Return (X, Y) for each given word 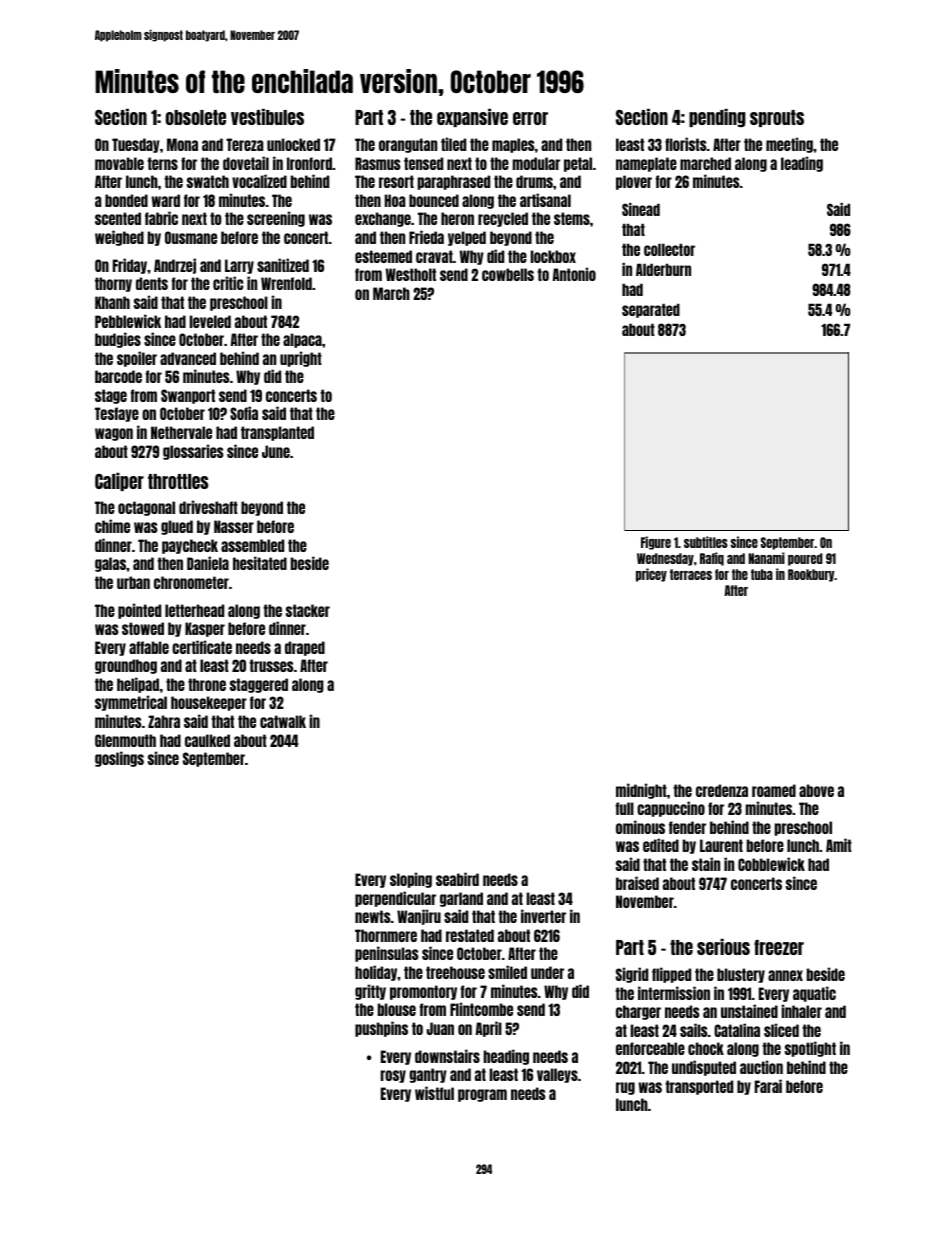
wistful (434, 1093)
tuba (762, 574)
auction (761, 1067)
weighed (119, 238)
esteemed (383, 256)
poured (805, 559)
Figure (656, 543)
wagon (114, 434)
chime (112, 526)
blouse (397, 1009)
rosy (393, 1076)
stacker (308, 610)
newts (372, 916)
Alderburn (663, 269)
